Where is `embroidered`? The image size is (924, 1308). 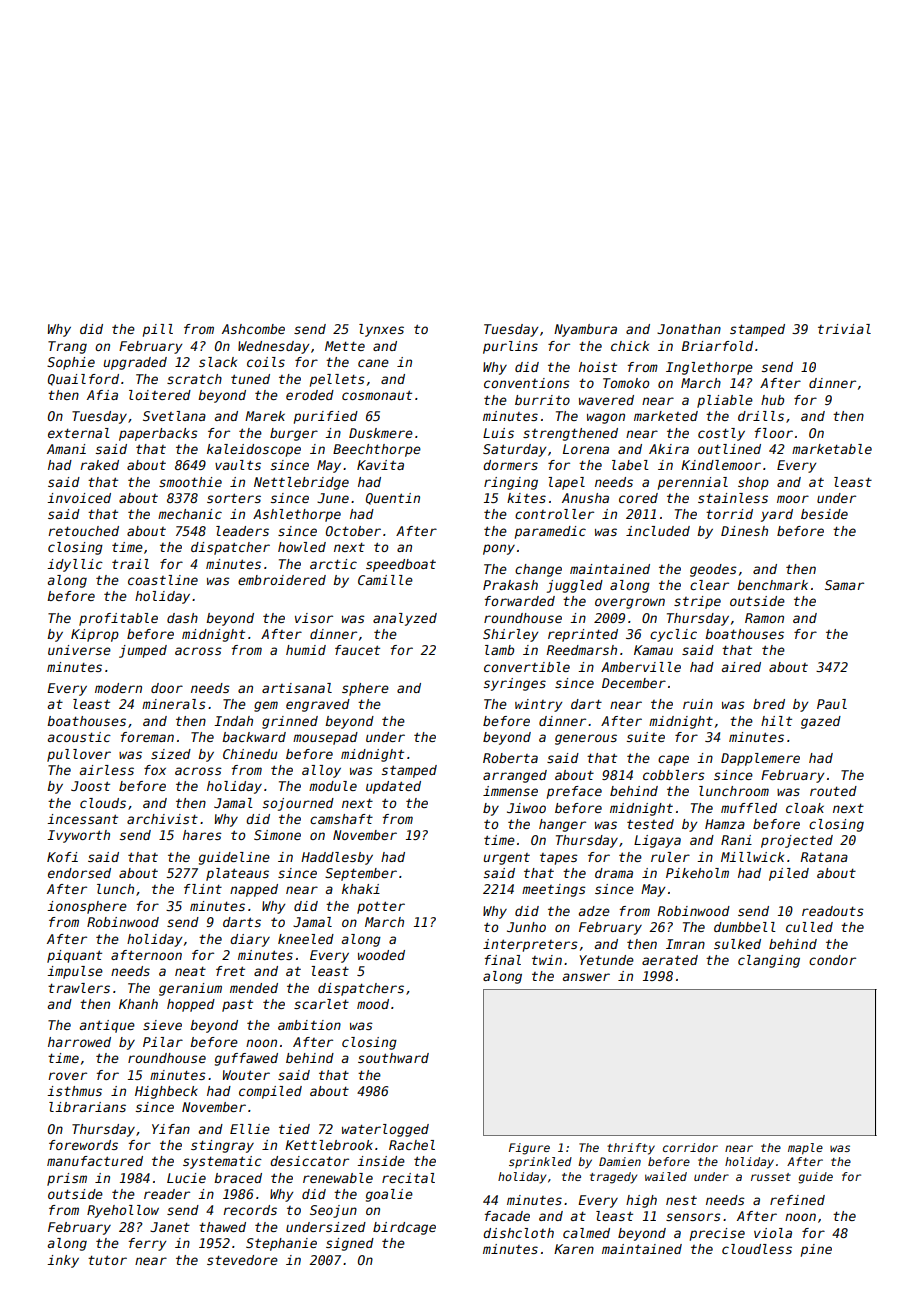
embroidered is located at coordinates (282, 580).
